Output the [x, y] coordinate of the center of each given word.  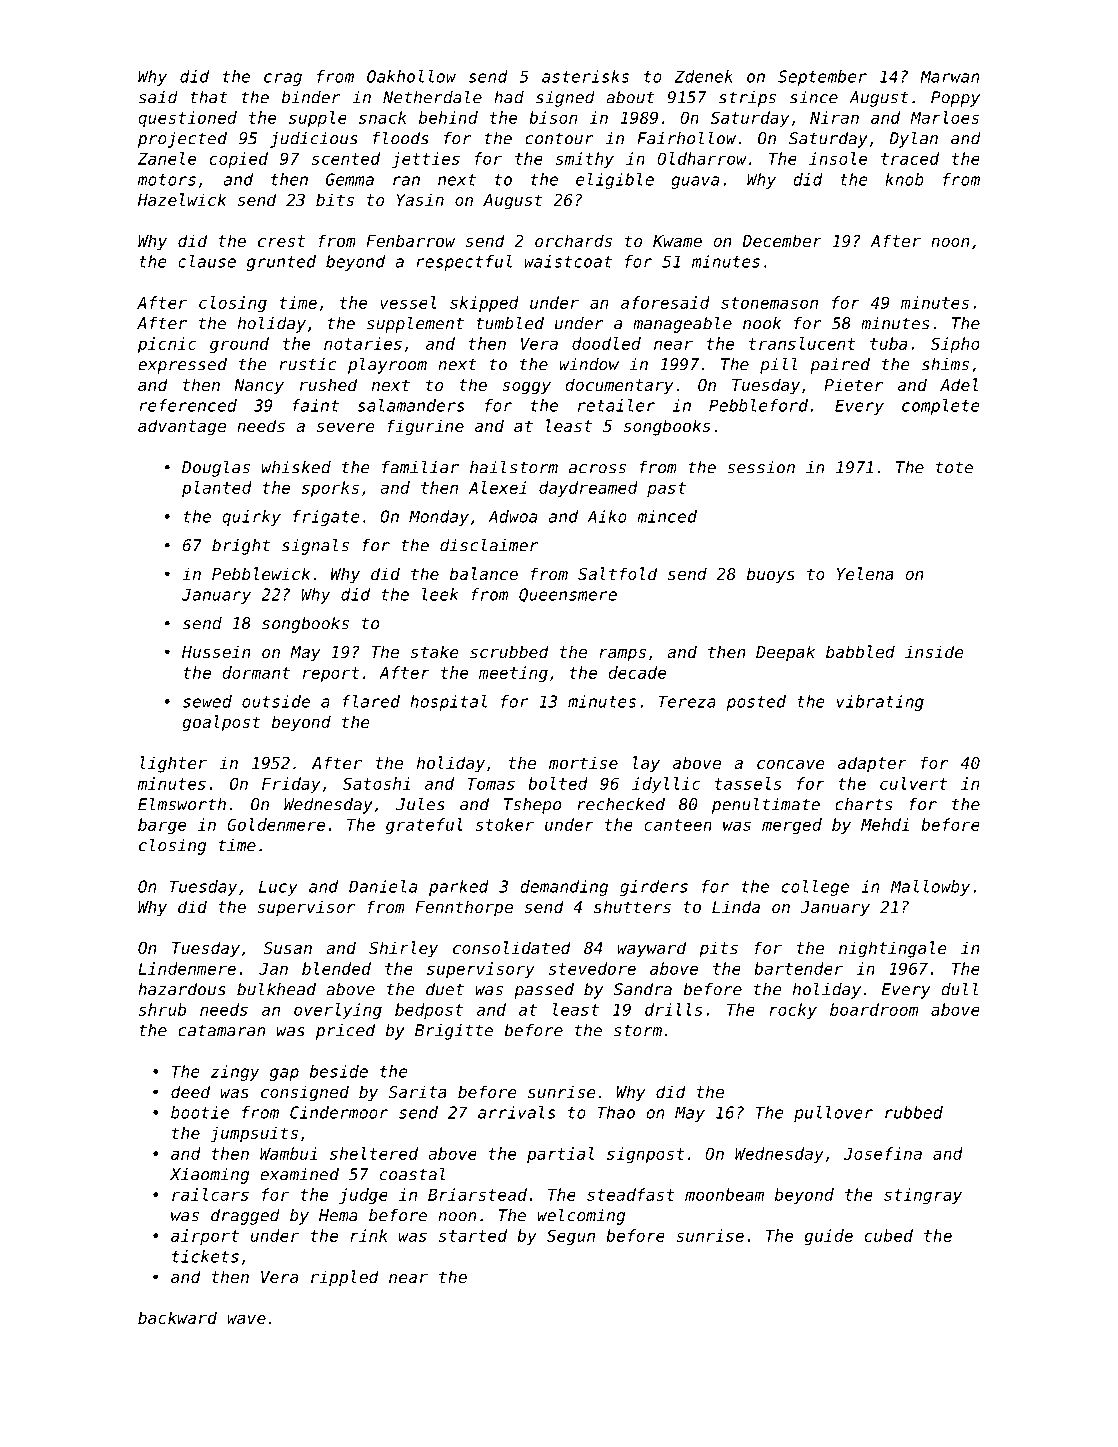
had [509, 97]
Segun [571, 1237]
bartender [798, 968]
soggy [526, 388]
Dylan [913, 139]
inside [934, 651]
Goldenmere [276, 824]
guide [828, 1237]
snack [383, 117]
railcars [210, 1194]
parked [459, 888]
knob [904, 179]
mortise [583, 762]
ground [239, 345]
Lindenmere [187, 968]
